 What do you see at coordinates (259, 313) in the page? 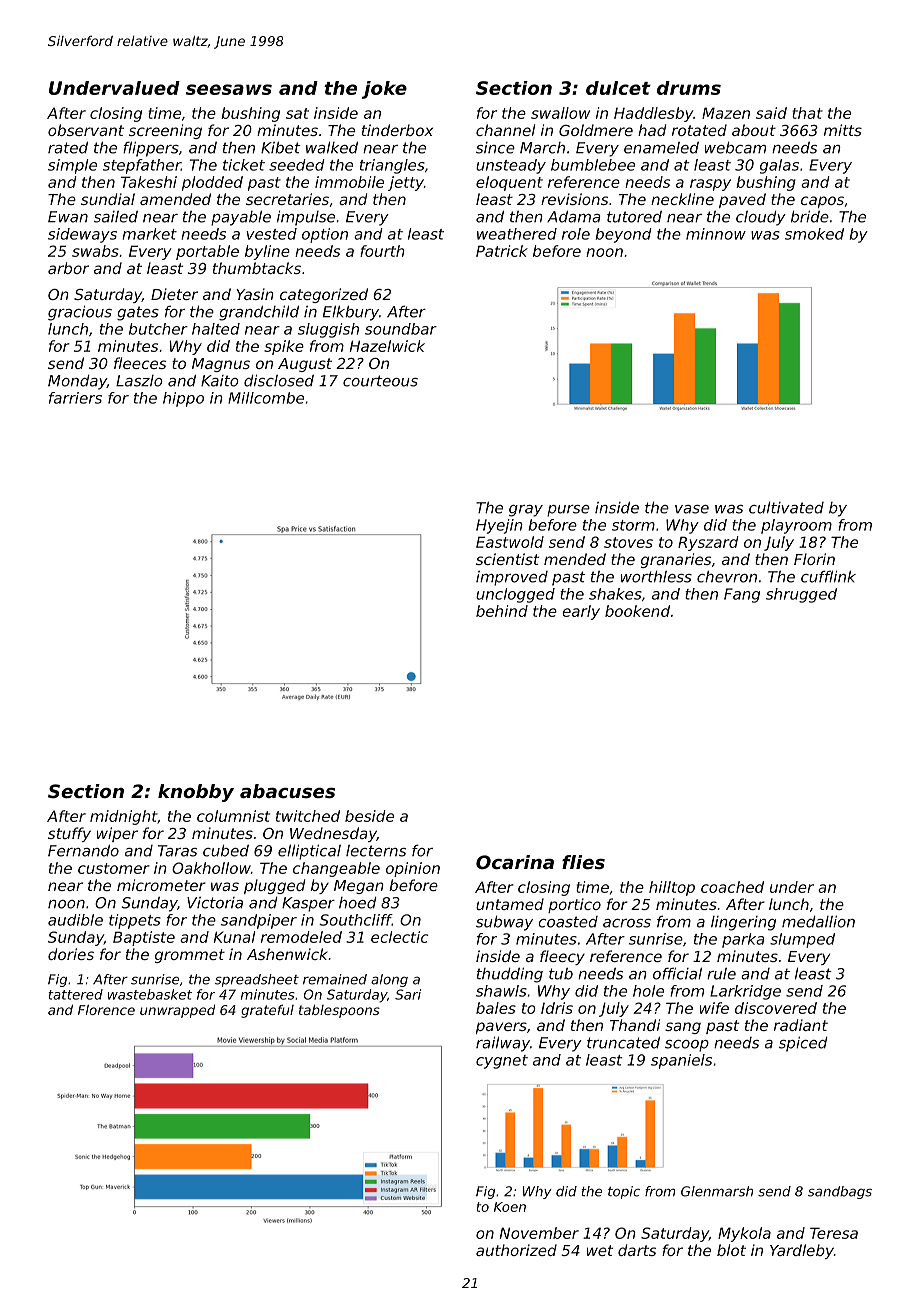
I see `grandchild` at bounding box center [259, 313].
